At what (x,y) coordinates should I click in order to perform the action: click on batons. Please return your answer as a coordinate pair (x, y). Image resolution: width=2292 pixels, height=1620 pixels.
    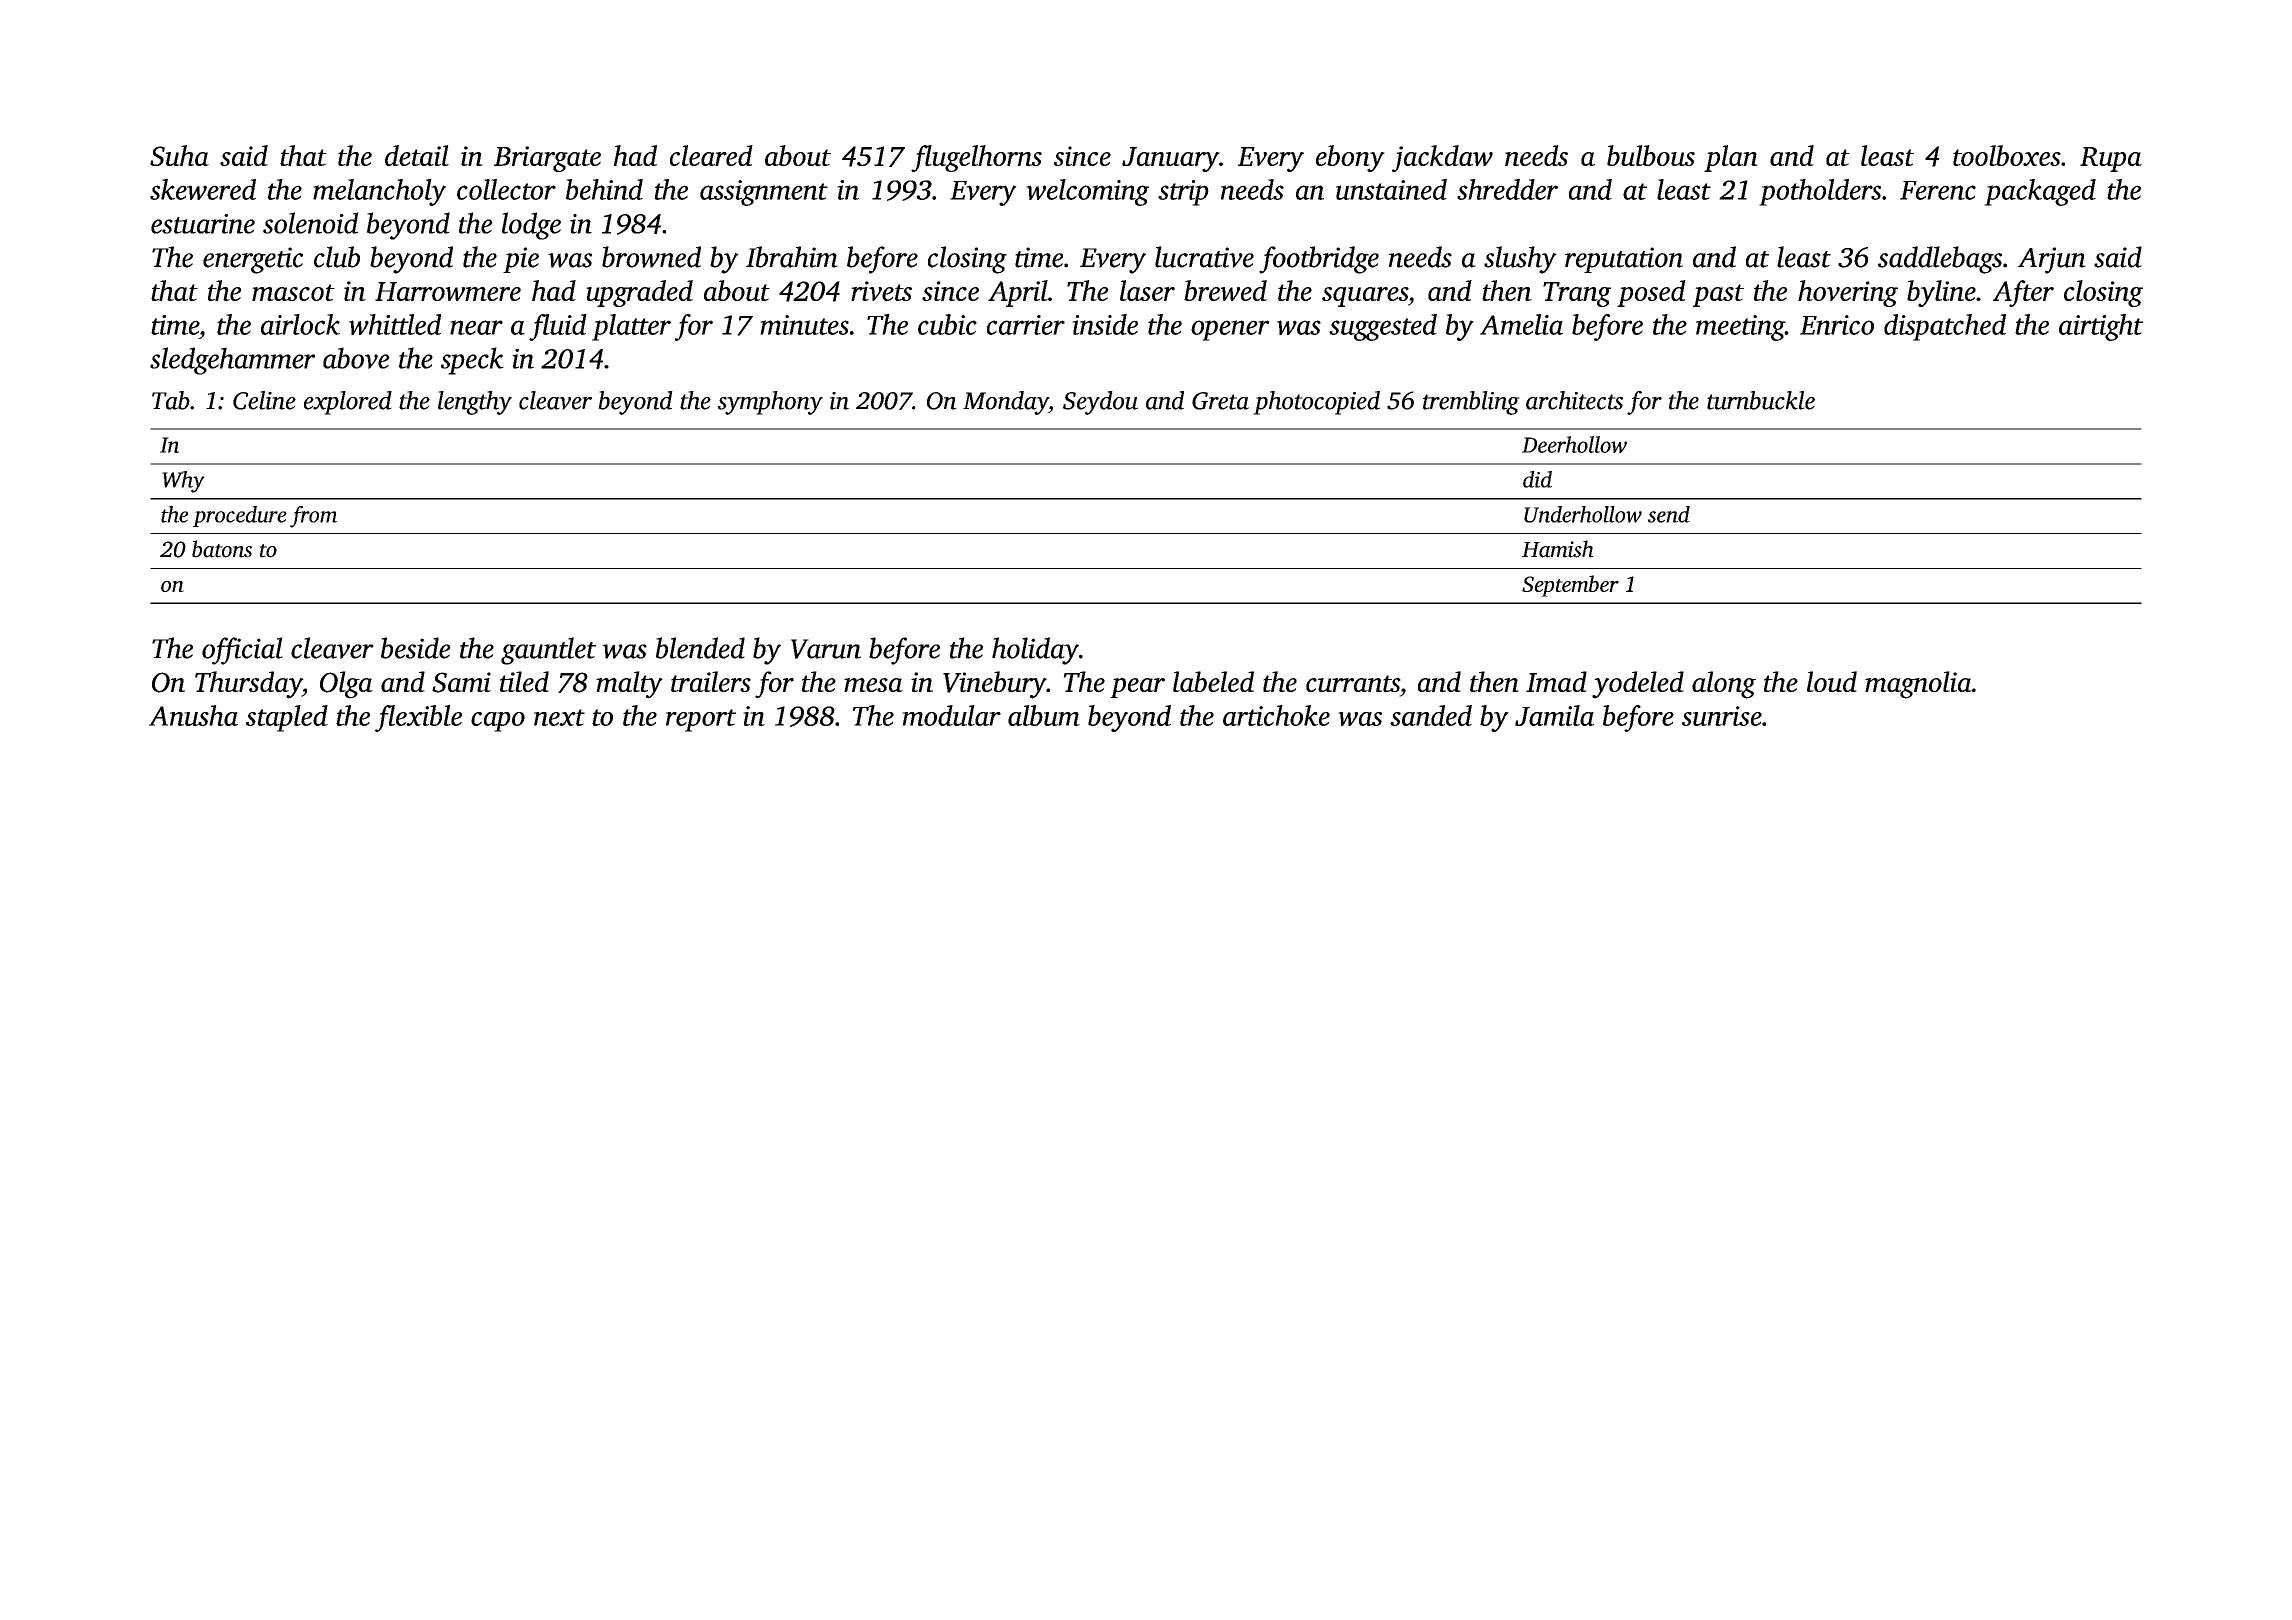
    Looking at the image, I should click on (222, 549).
